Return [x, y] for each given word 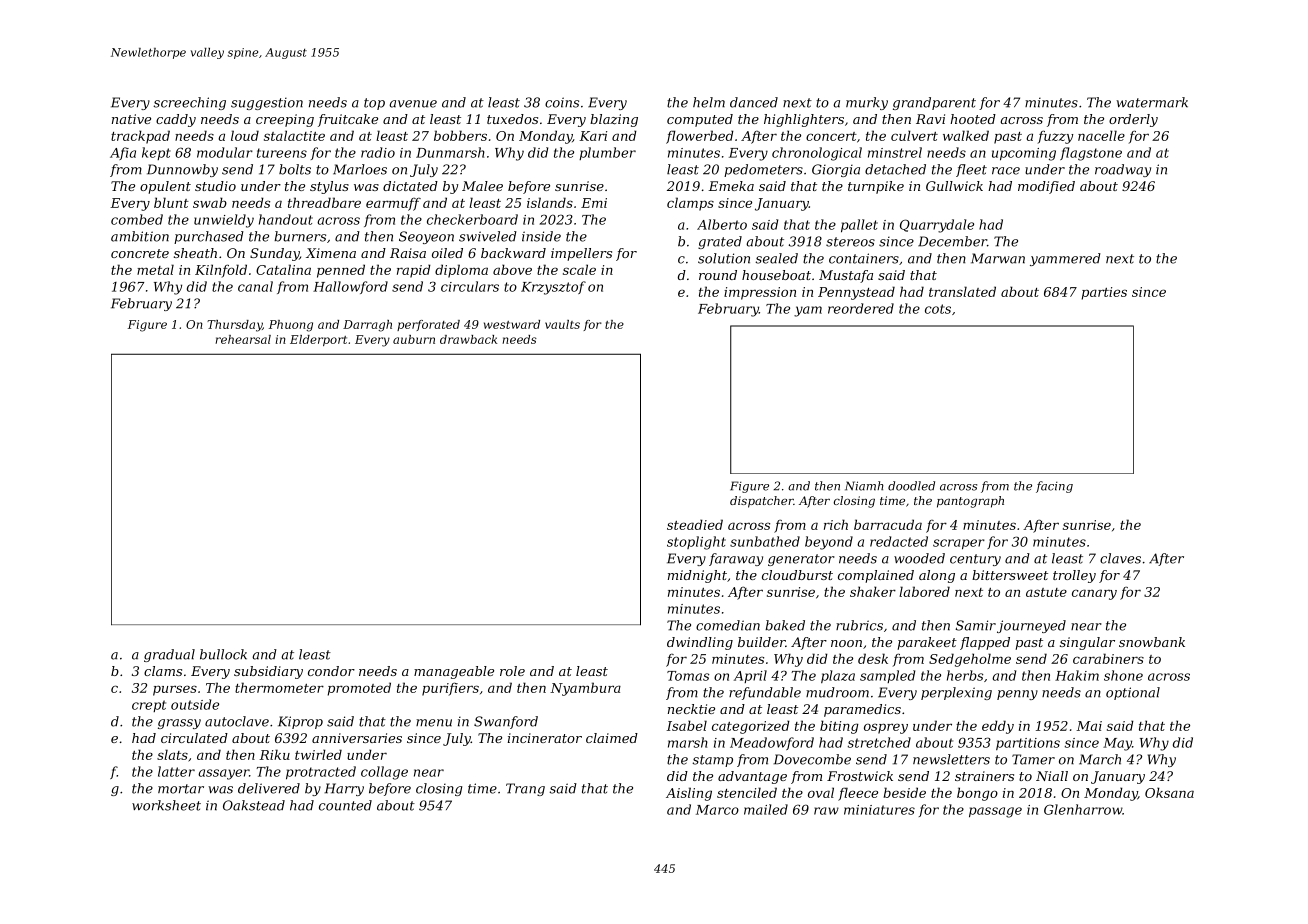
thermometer [279, 687]
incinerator [545, 738]
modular [225, 152]
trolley [1074, 576]
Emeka [731, 186]
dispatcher [762, 502]
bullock [223, 654]
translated [962, 291]
